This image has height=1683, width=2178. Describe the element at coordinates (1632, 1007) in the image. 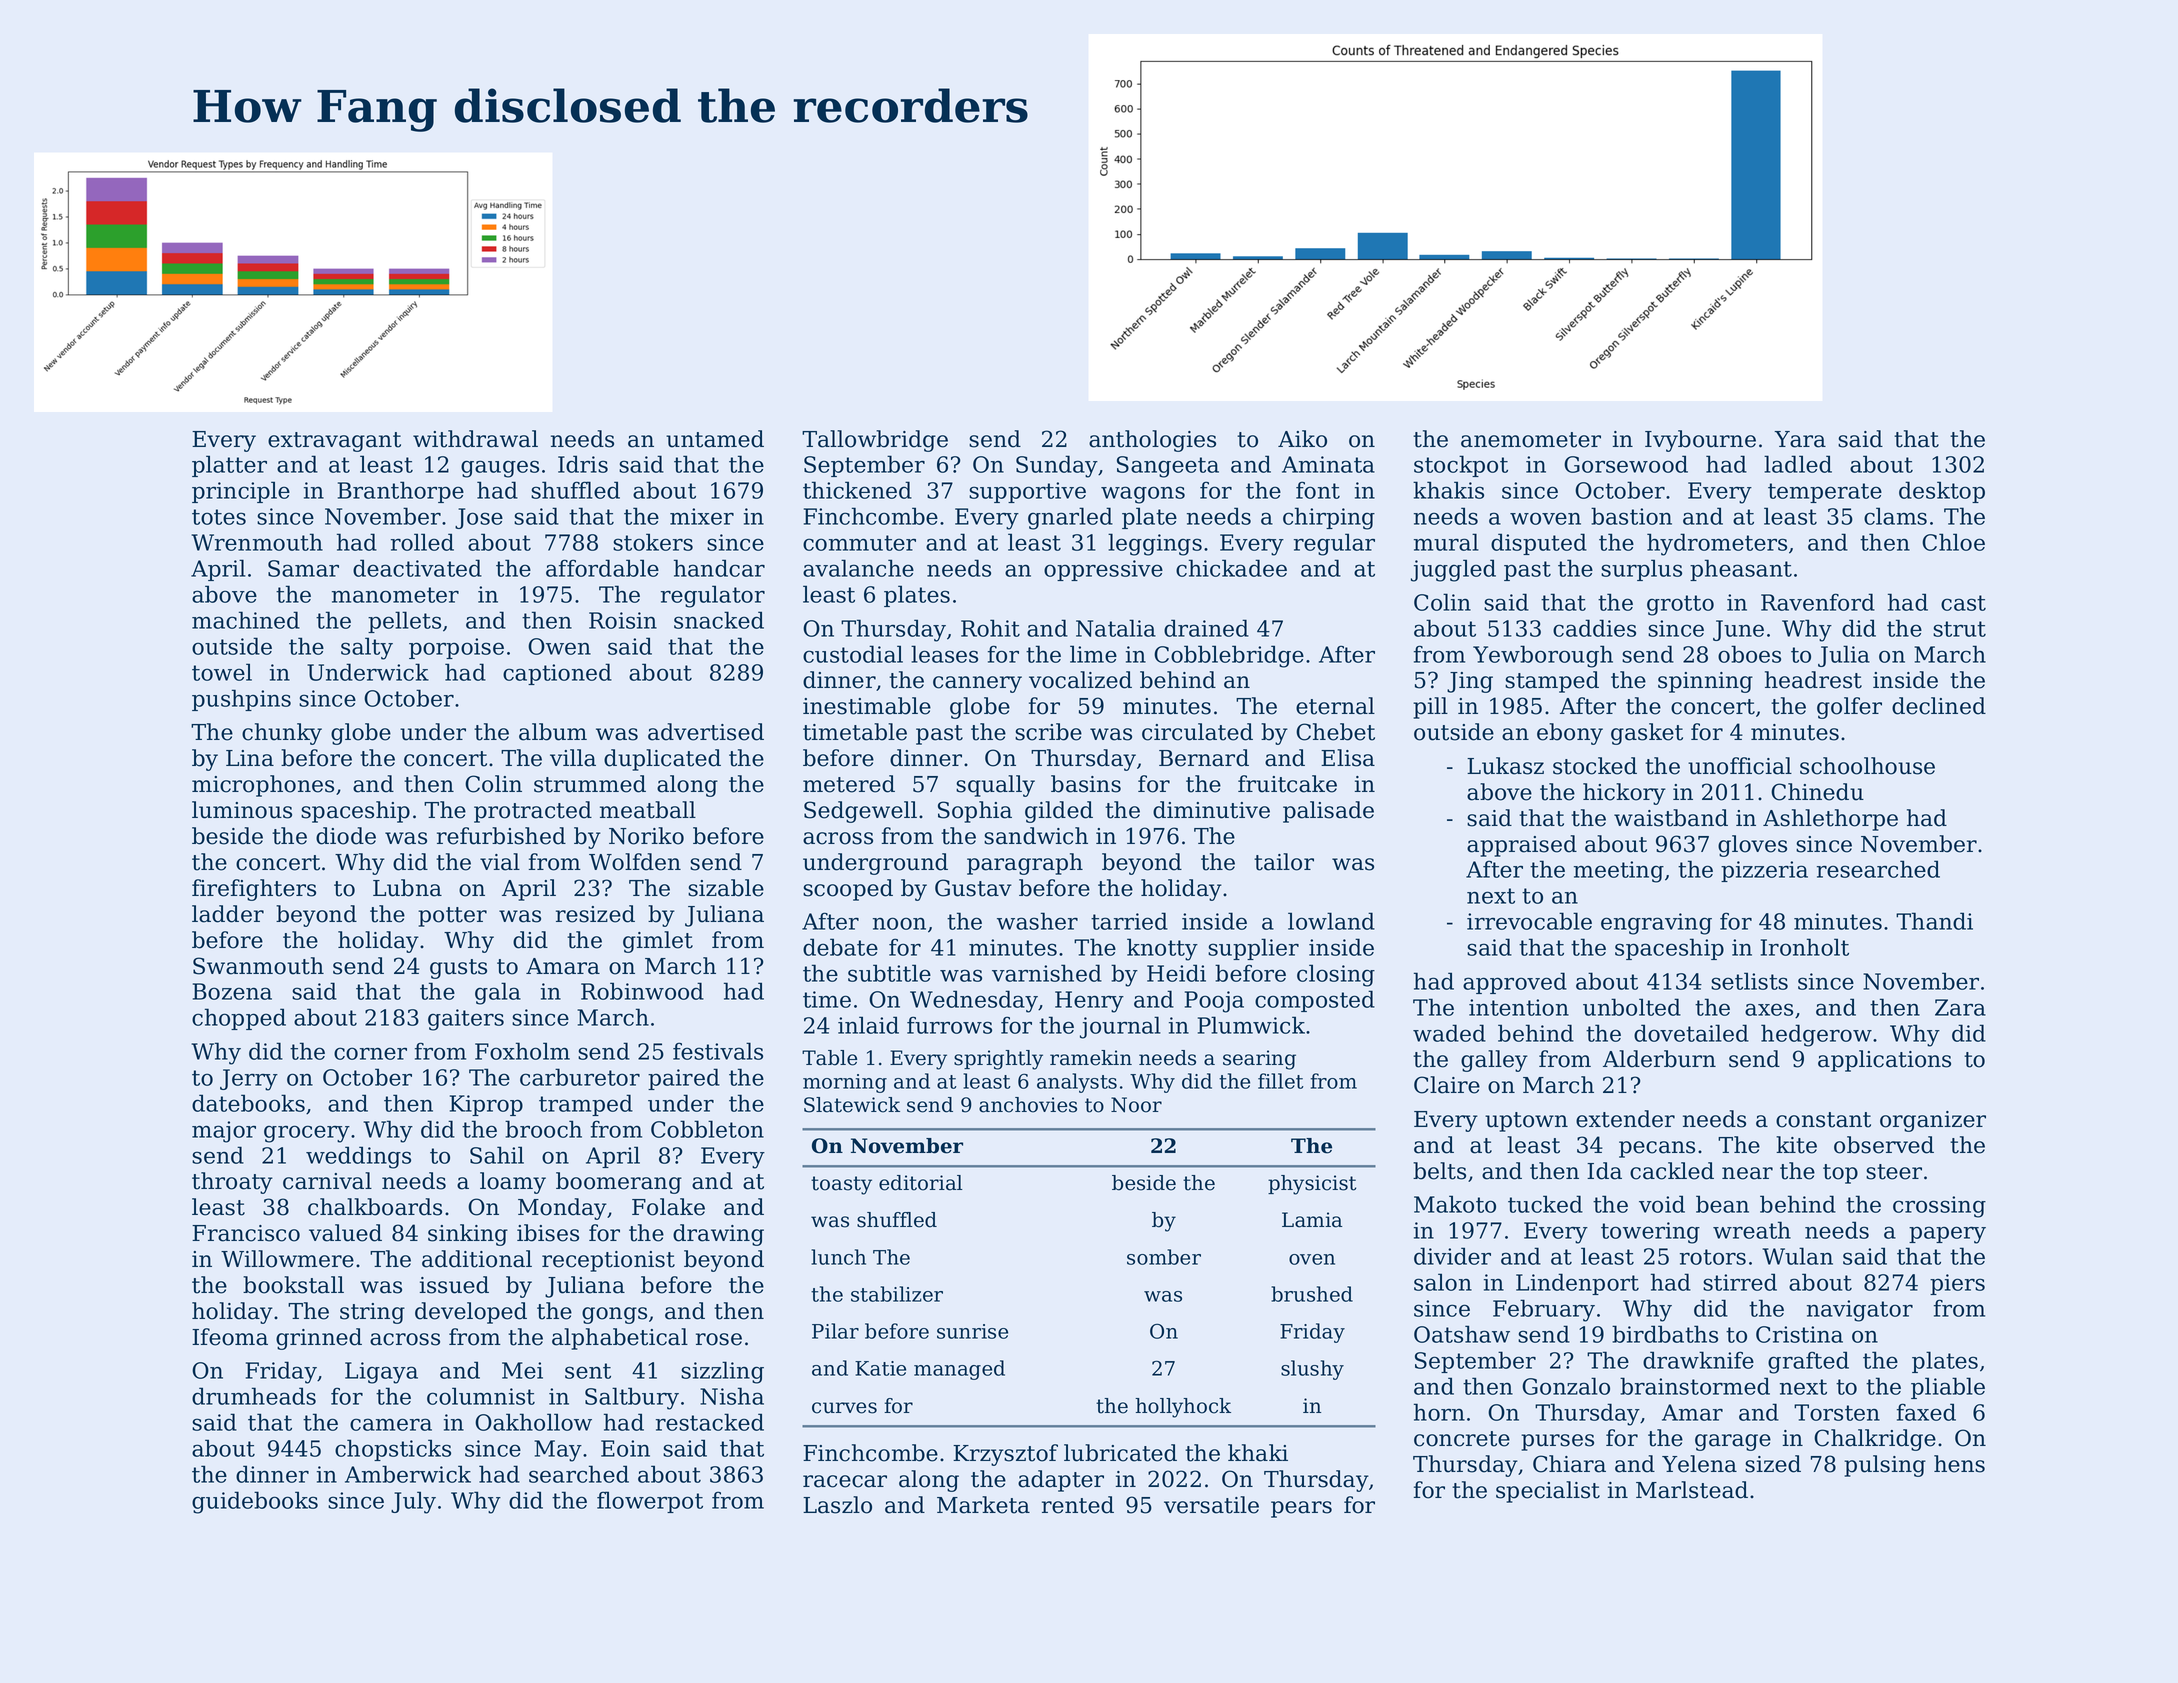

I see `unbolted` at that location.
